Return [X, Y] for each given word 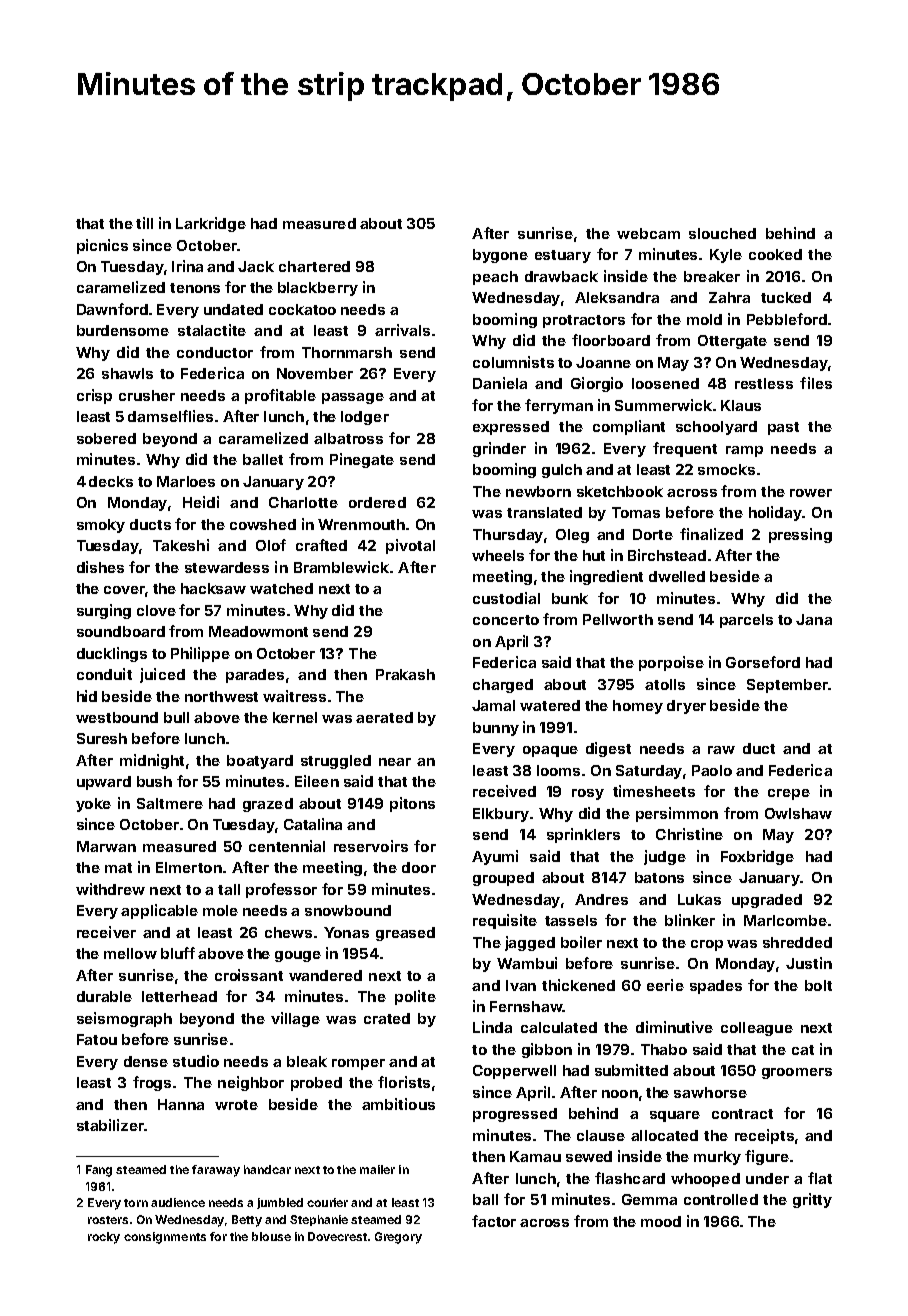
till [144, 223]
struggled [336, 762]
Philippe [200, 654]
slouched [722, 233]
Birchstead [667, 555]
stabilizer [110, 1125]
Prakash [405, 674]
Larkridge [211, 224]
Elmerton [189, 867]
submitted [631, 1070]
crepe [789, 794]
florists [404, 1082]
